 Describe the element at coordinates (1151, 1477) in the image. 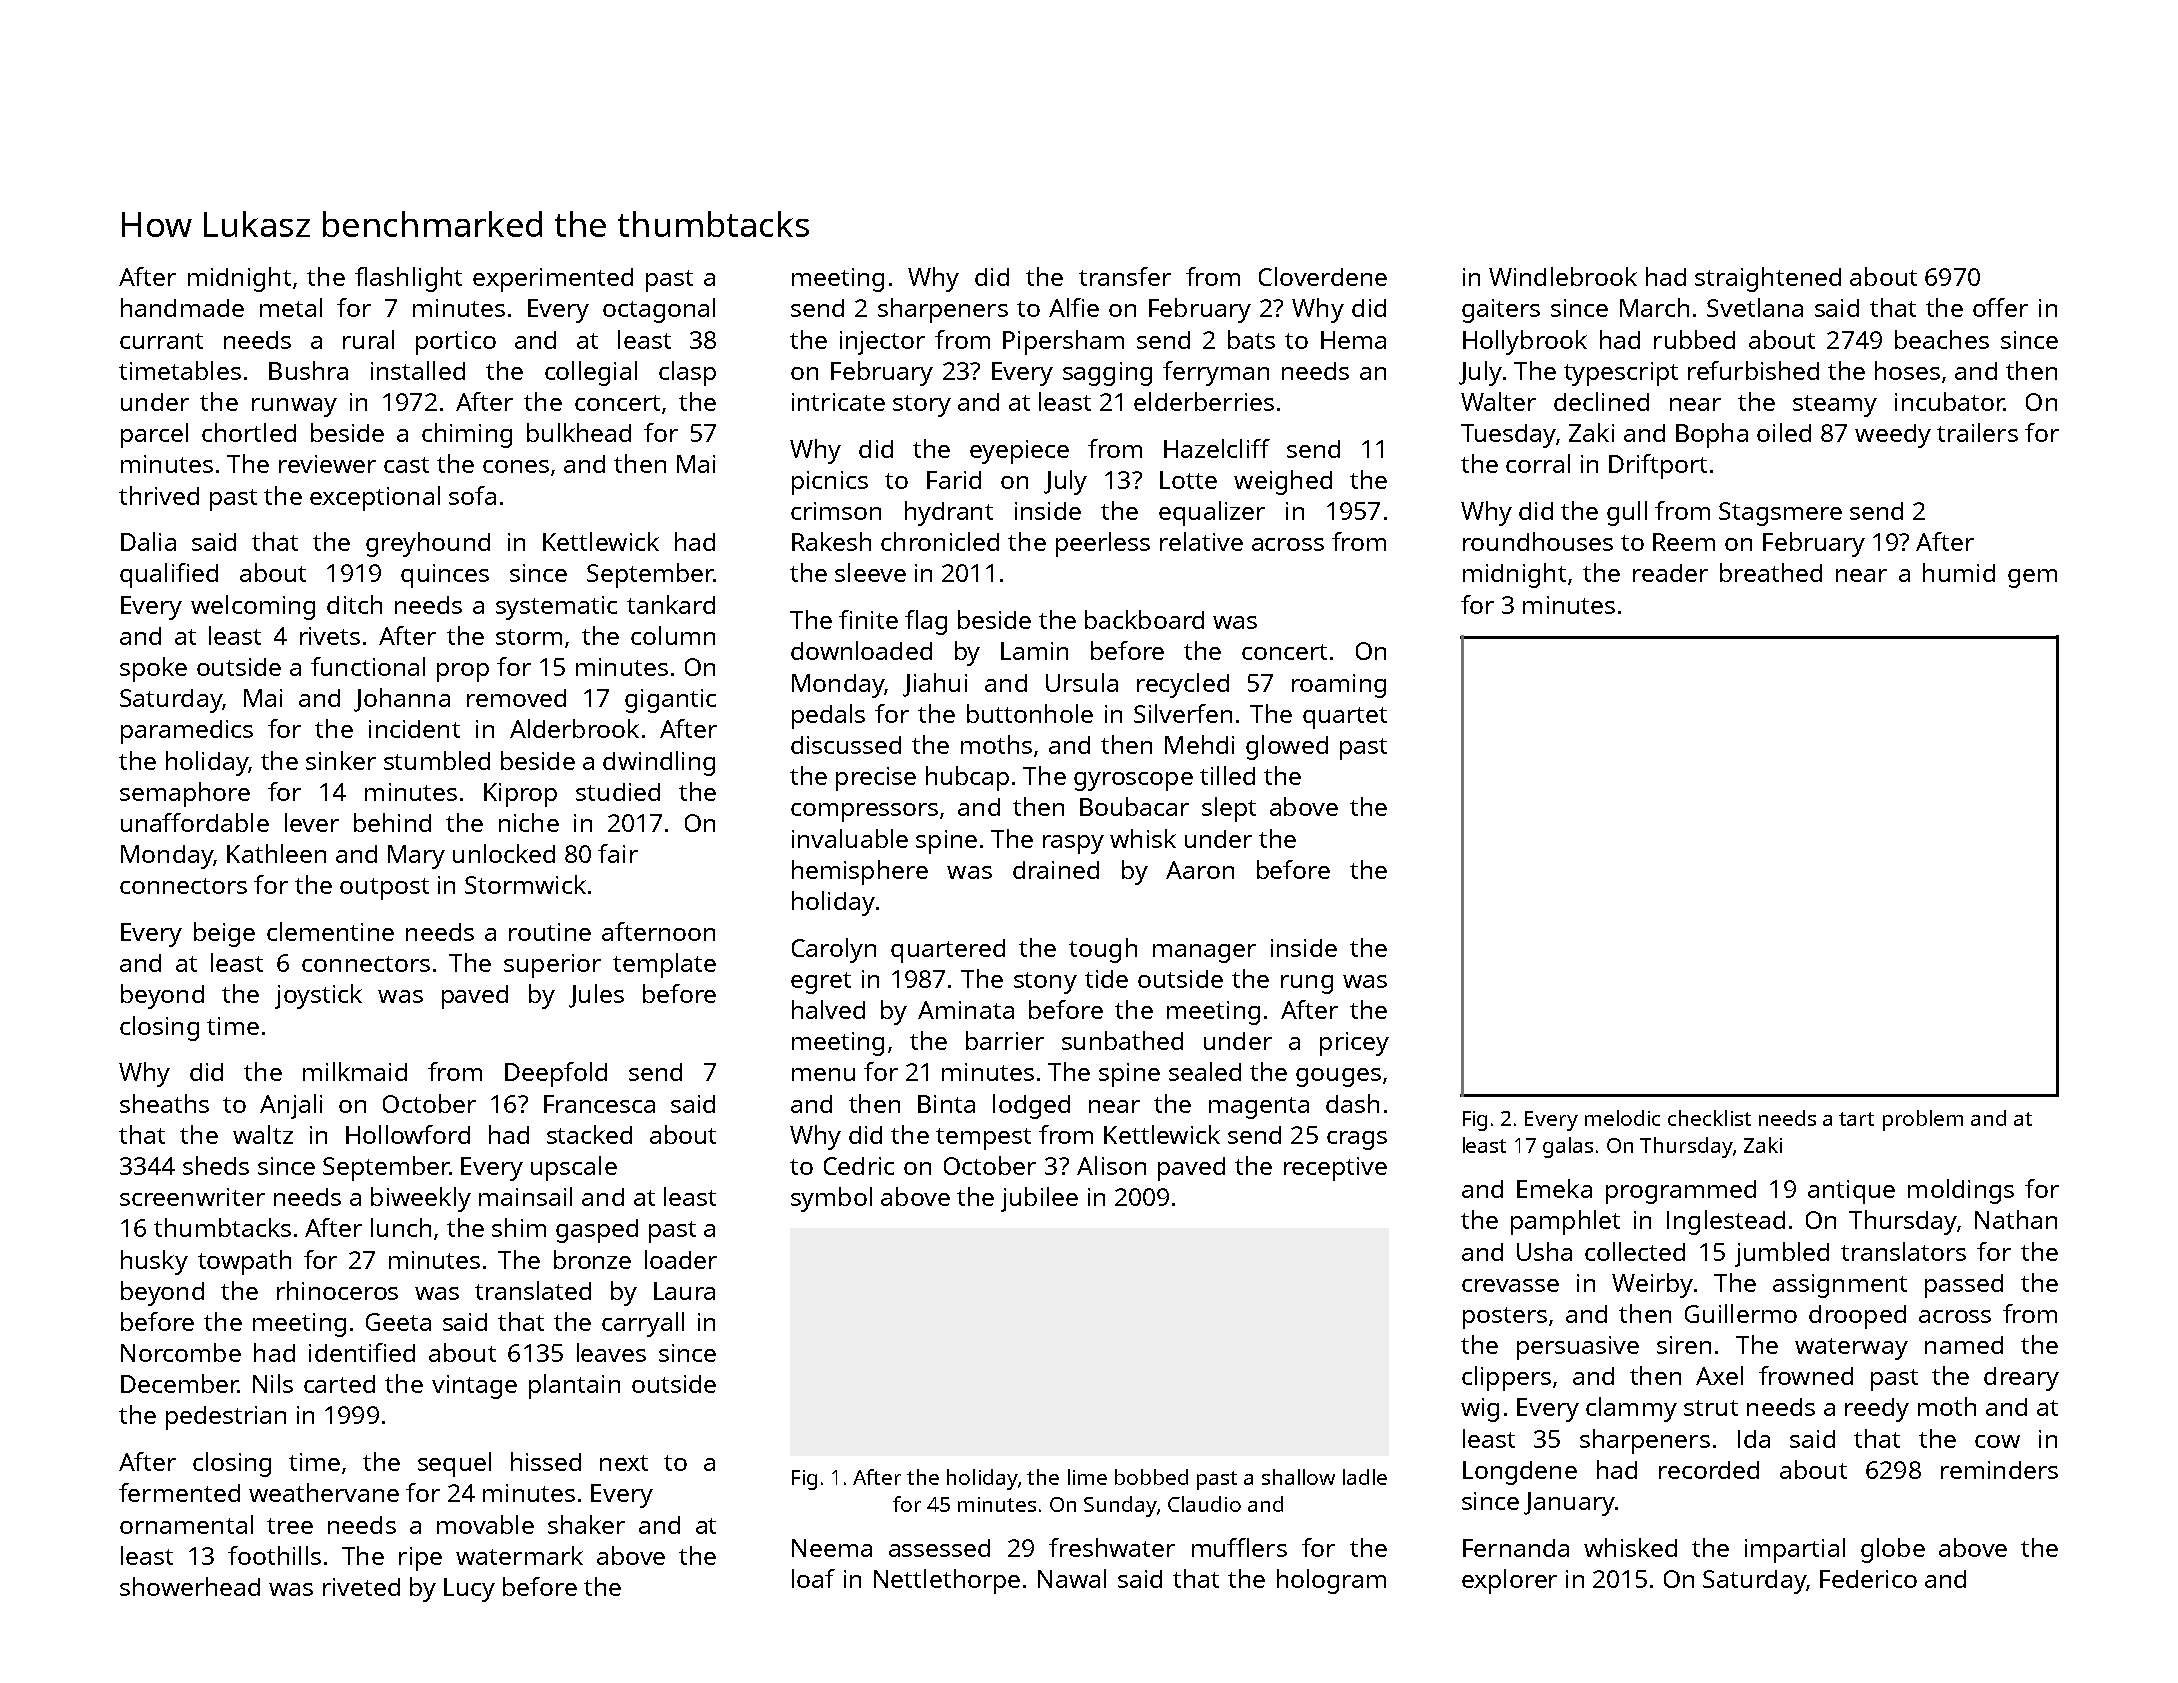

I see `bobbed` at that location.
